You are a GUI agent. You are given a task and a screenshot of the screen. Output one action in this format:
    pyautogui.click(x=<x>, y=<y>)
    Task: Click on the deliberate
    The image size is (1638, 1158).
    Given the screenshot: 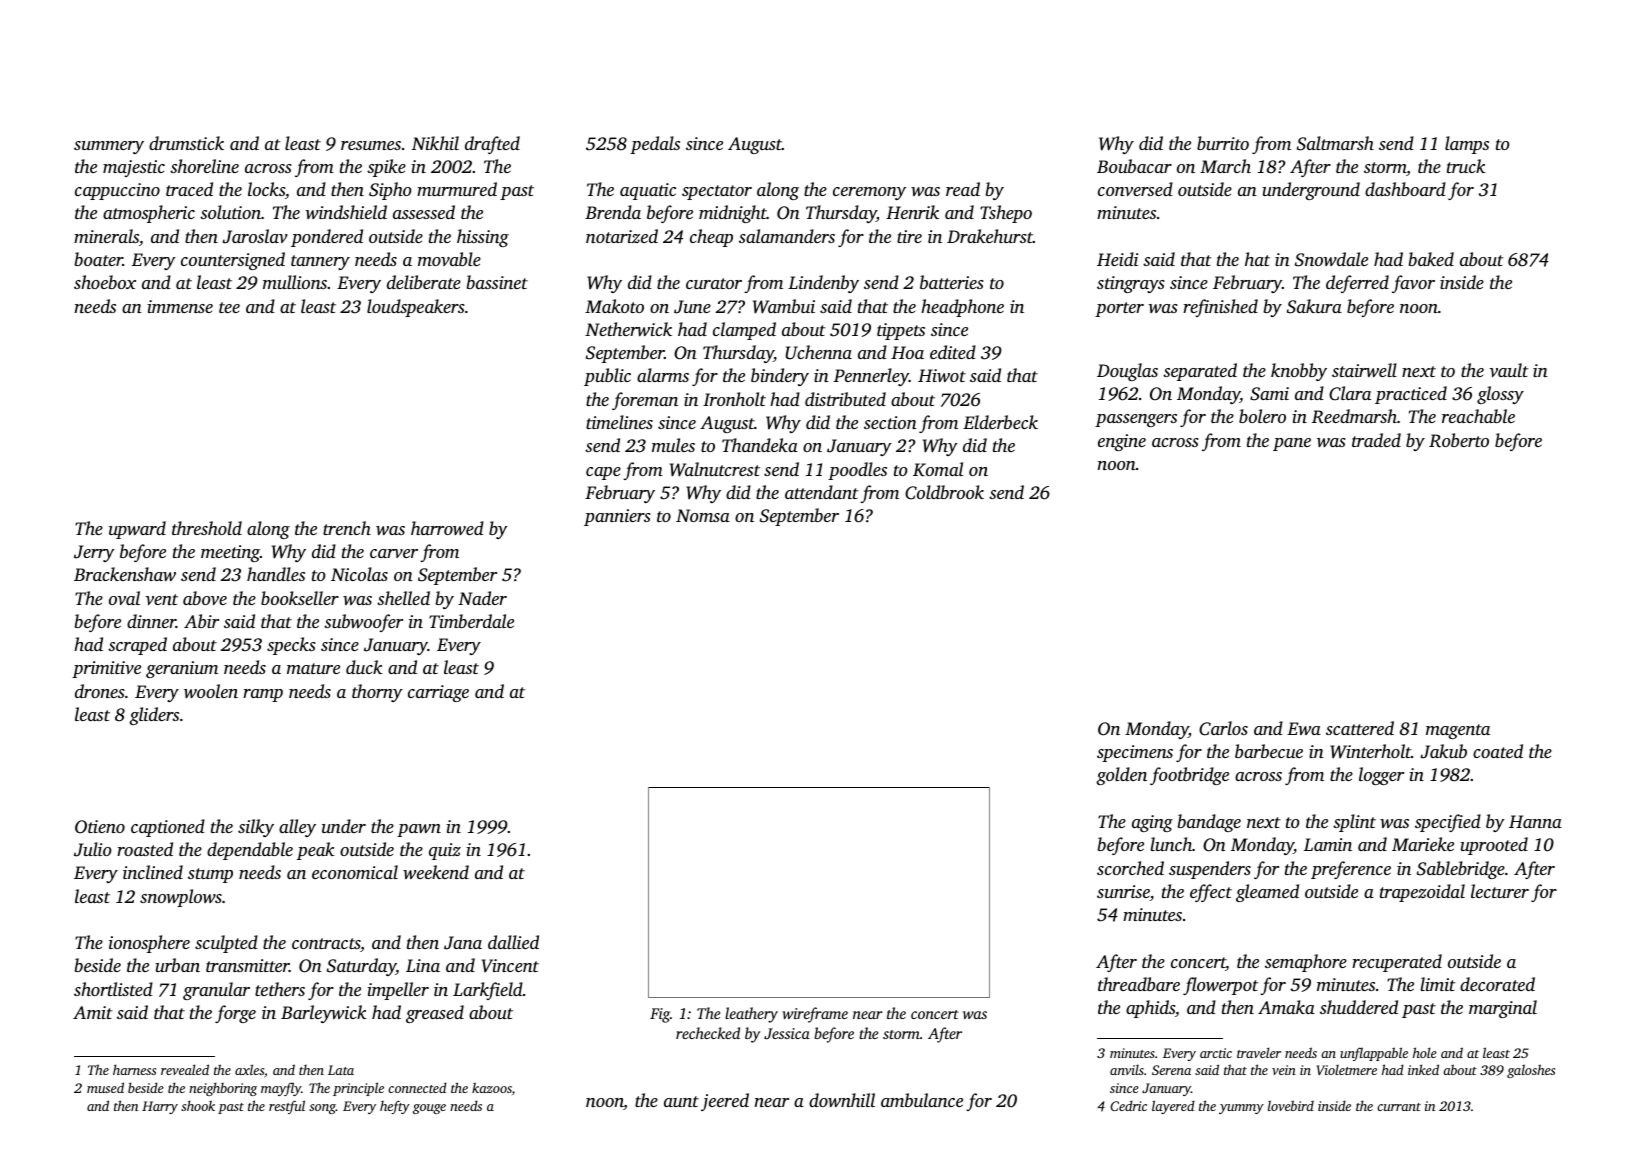 What is the action you would take?
    pyautogui.click(x=424, y=282)
